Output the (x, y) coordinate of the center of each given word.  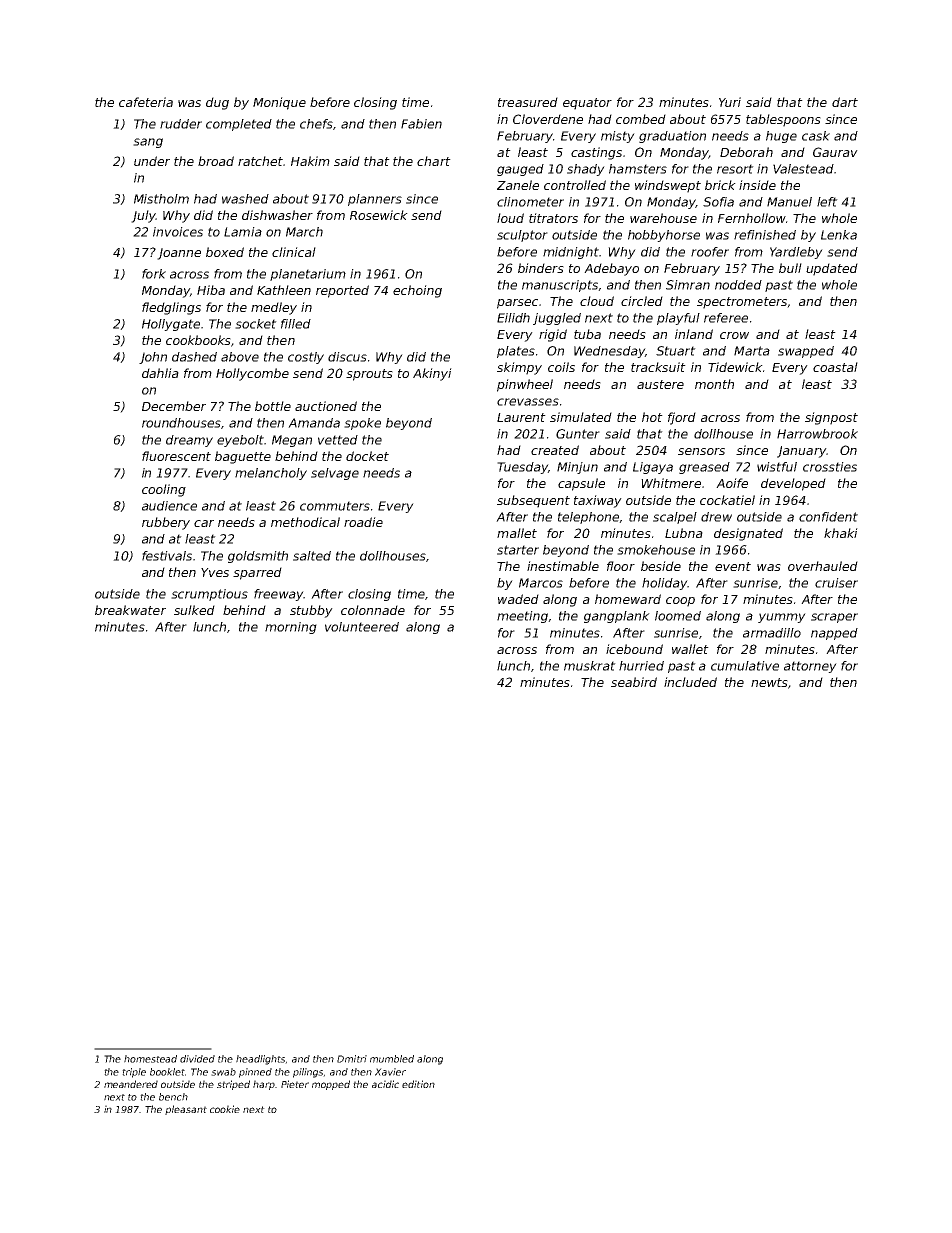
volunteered (362, 627)
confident (828, 517)
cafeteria (146, 102)
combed (641, 119)
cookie (225, 1109)
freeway (278, 595)
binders (541, 268)
